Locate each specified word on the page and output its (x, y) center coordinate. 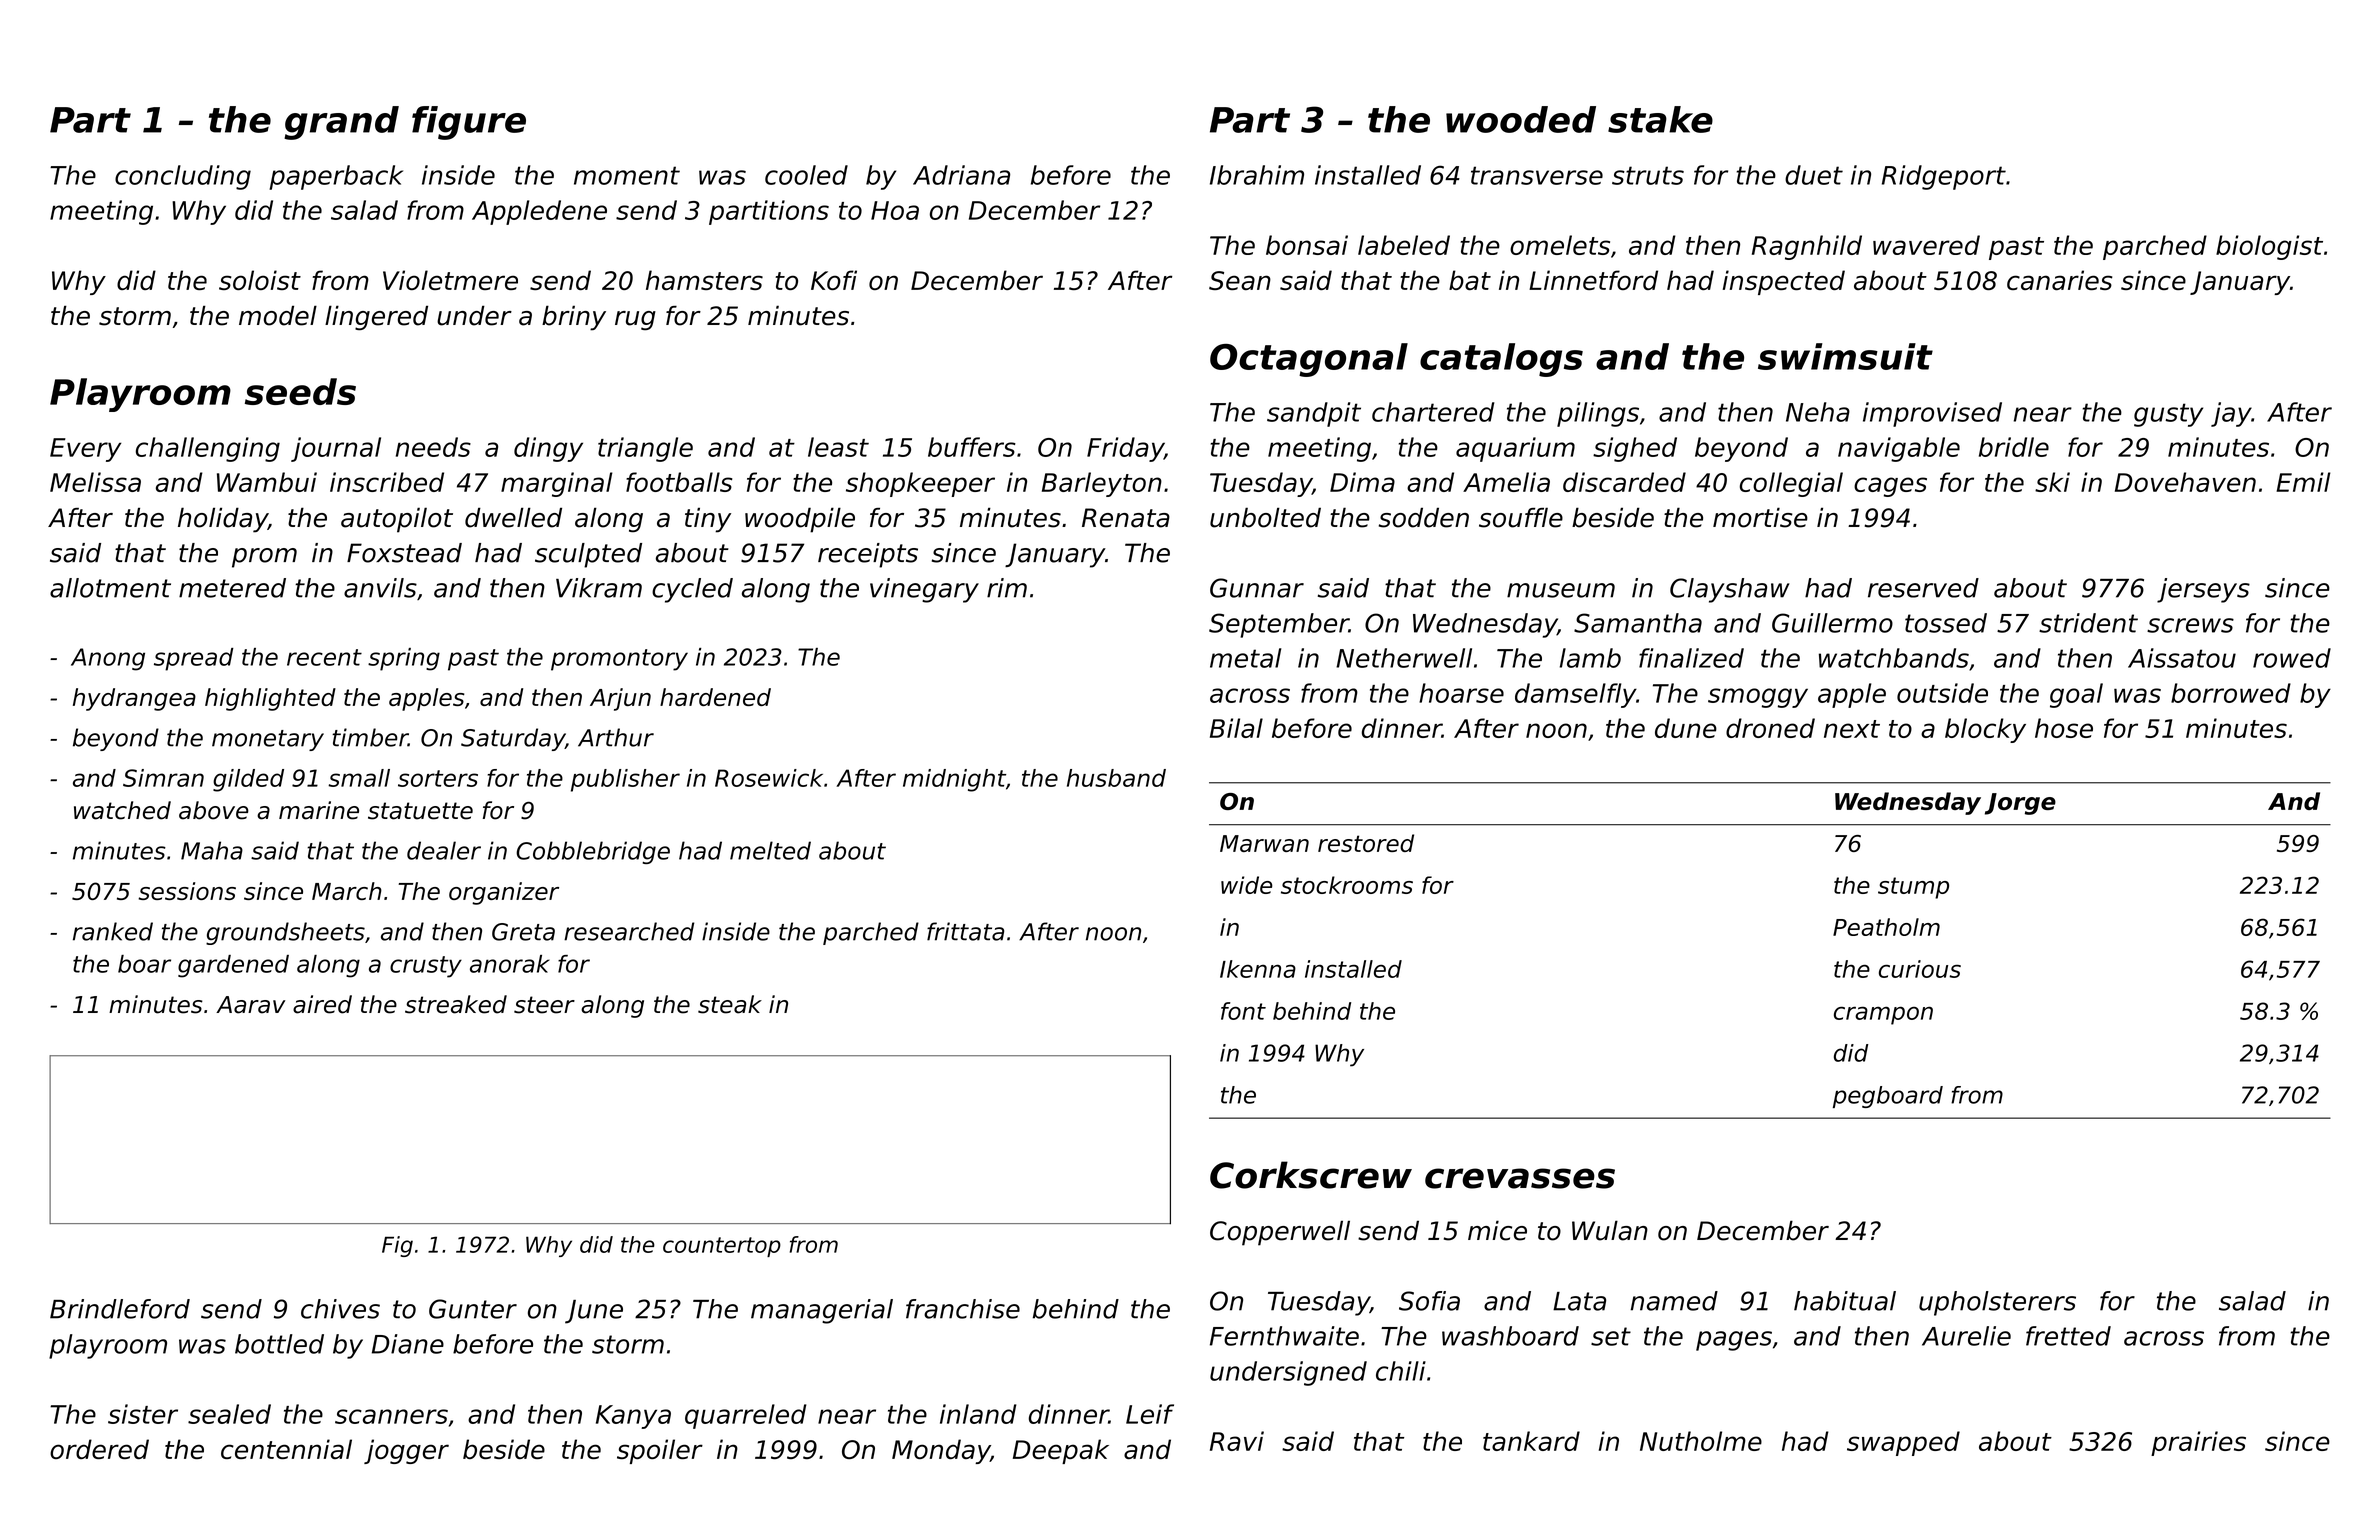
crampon (1883, 1015)
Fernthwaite (1284, 1336)
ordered (99, 1449)
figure (469, 123)
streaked (456, 1004)
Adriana (961, 175)
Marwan (1264, 843)
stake (1660, 119)
